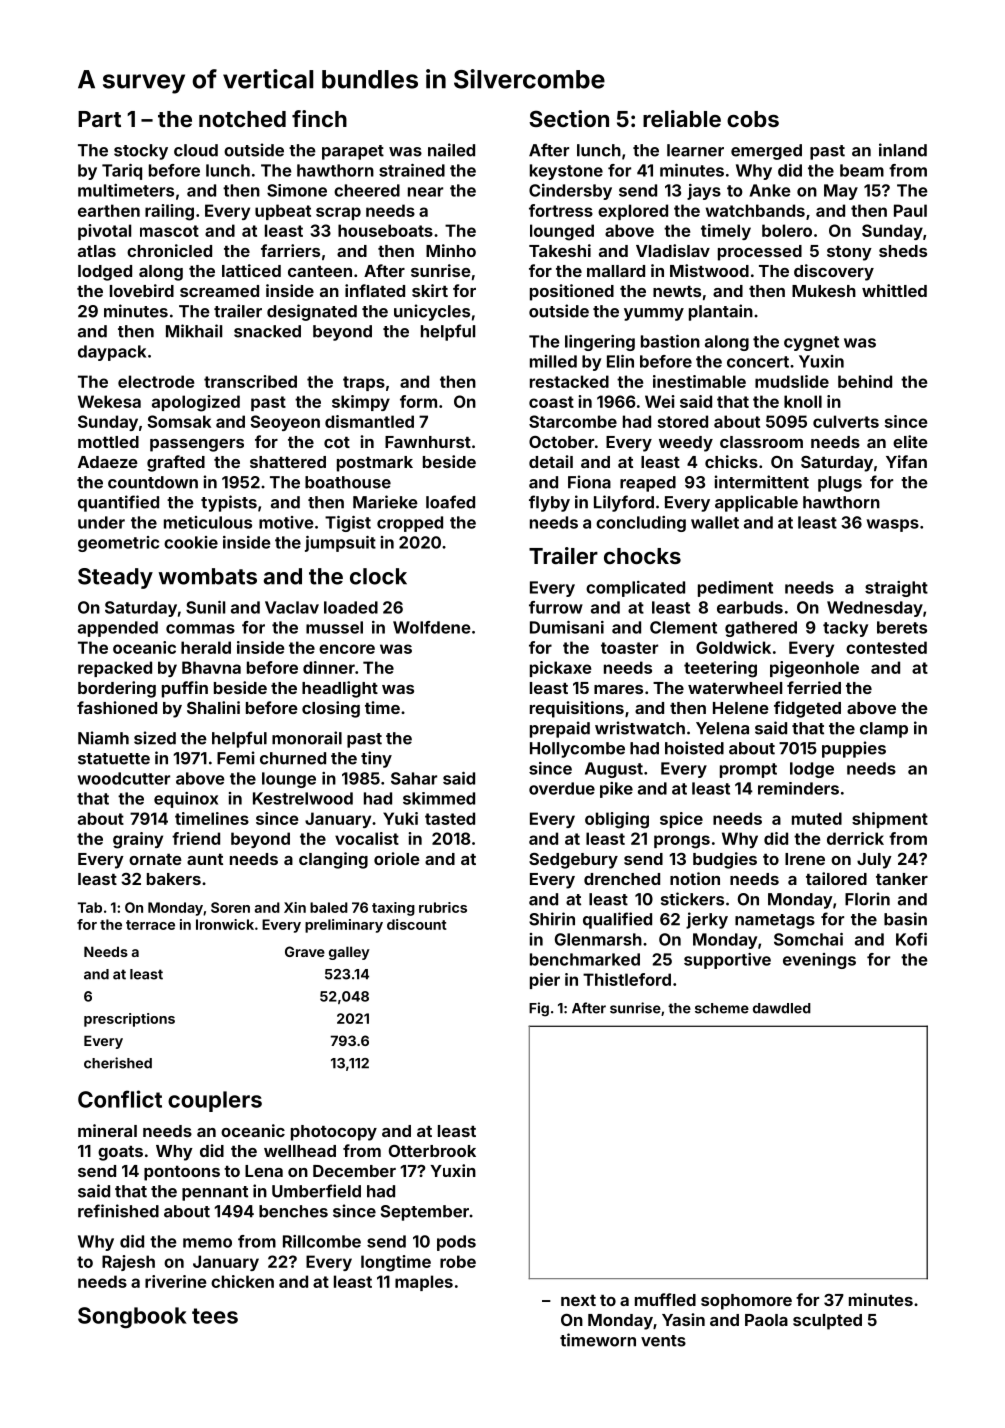 The image size is (1005, 1428). What do you see at coordinates (132, 1318) in the screenshot?
I see `Songbook` at bounding box center [132, 1318].
